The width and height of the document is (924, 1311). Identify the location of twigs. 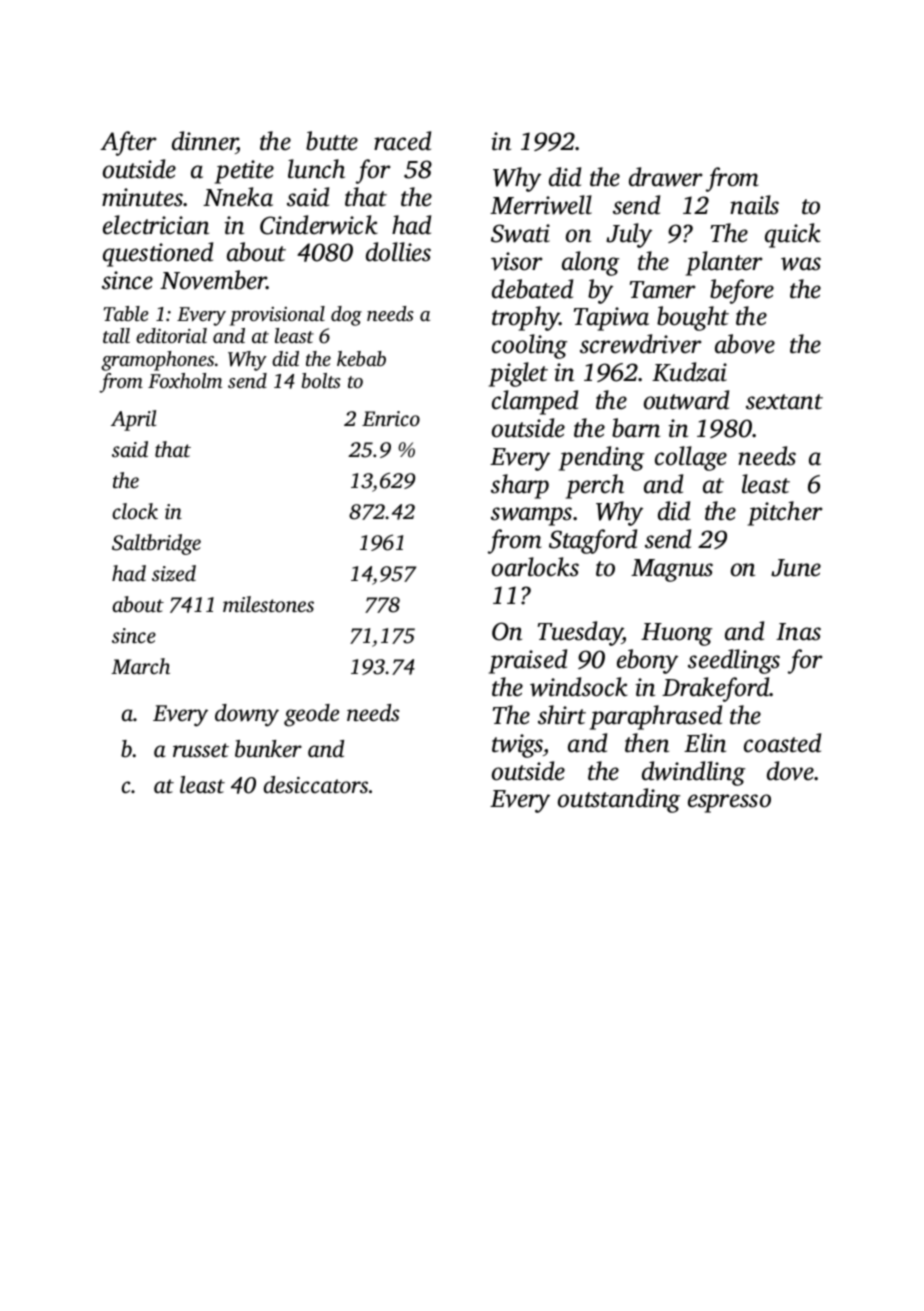
(517, 746).
